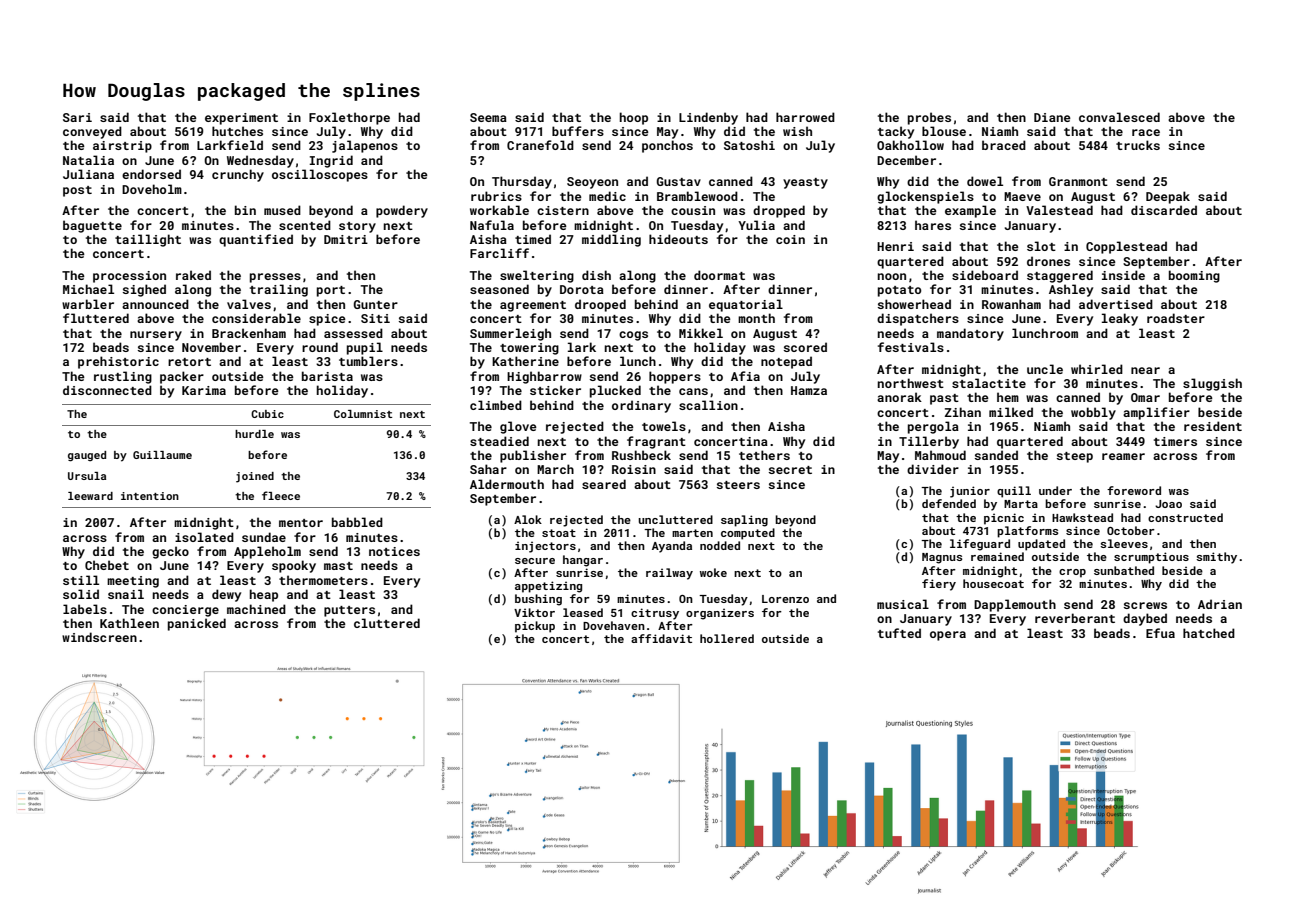  Describe the element at coordinates (679, 181) in the screenshot. I see `Gustav` at that location.
